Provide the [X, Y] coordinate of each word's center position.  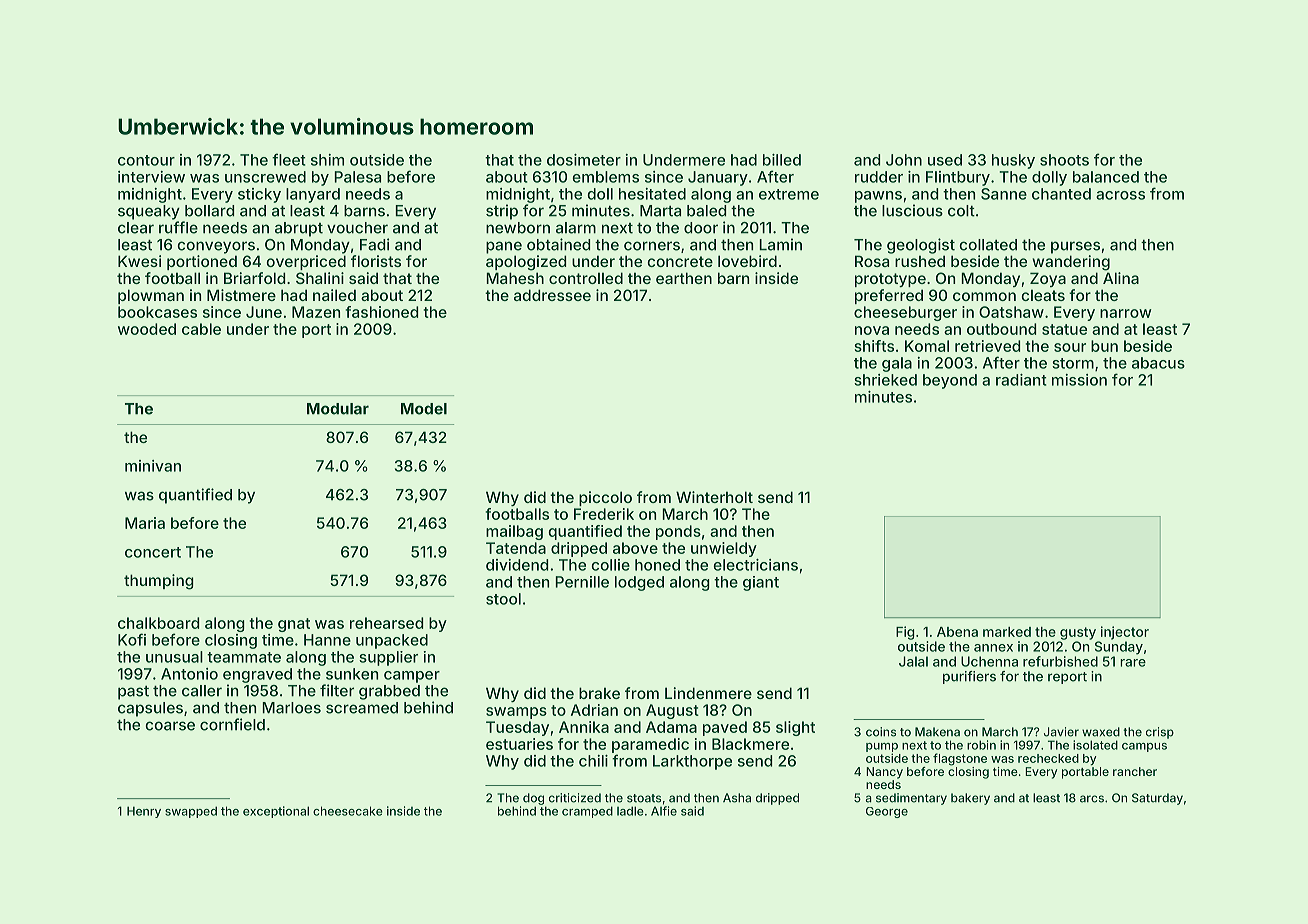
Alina [1121, 278]
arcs [1092, 799]
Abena [957, 632]
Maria [145, 523]
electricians [755, 565]
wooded [147, 329]
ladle [630, 811]
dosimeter [584, 160]
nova [872, 330]
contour [146, 160]
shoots [1064, 160]
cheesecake [348, 811]
